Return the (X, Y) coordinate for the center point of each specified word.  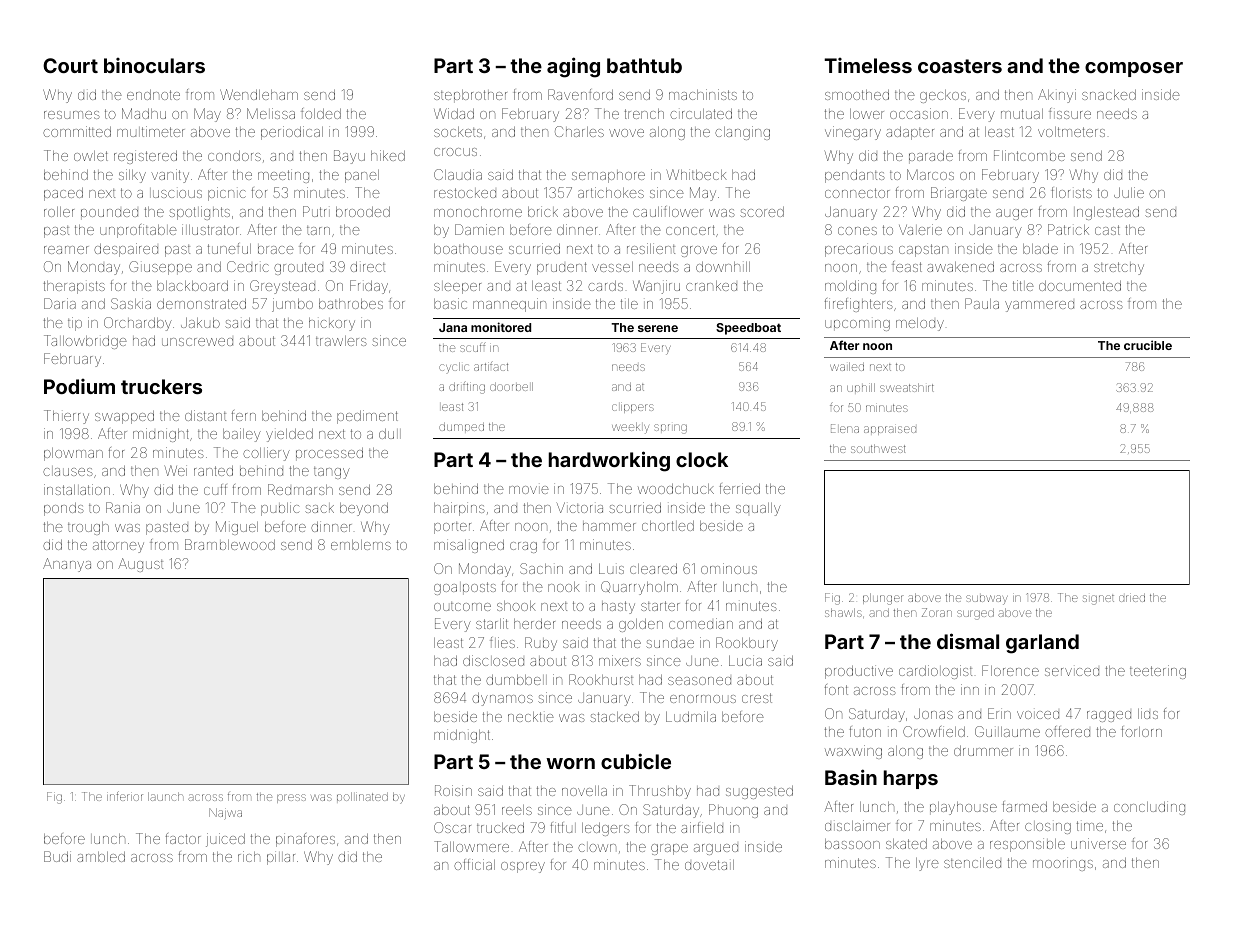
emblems (361, 545)
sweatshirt (907, 387)
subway (987, 600)
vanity (170, 176)
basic (450, 303)
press (291, 798)
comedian (701, 623)
